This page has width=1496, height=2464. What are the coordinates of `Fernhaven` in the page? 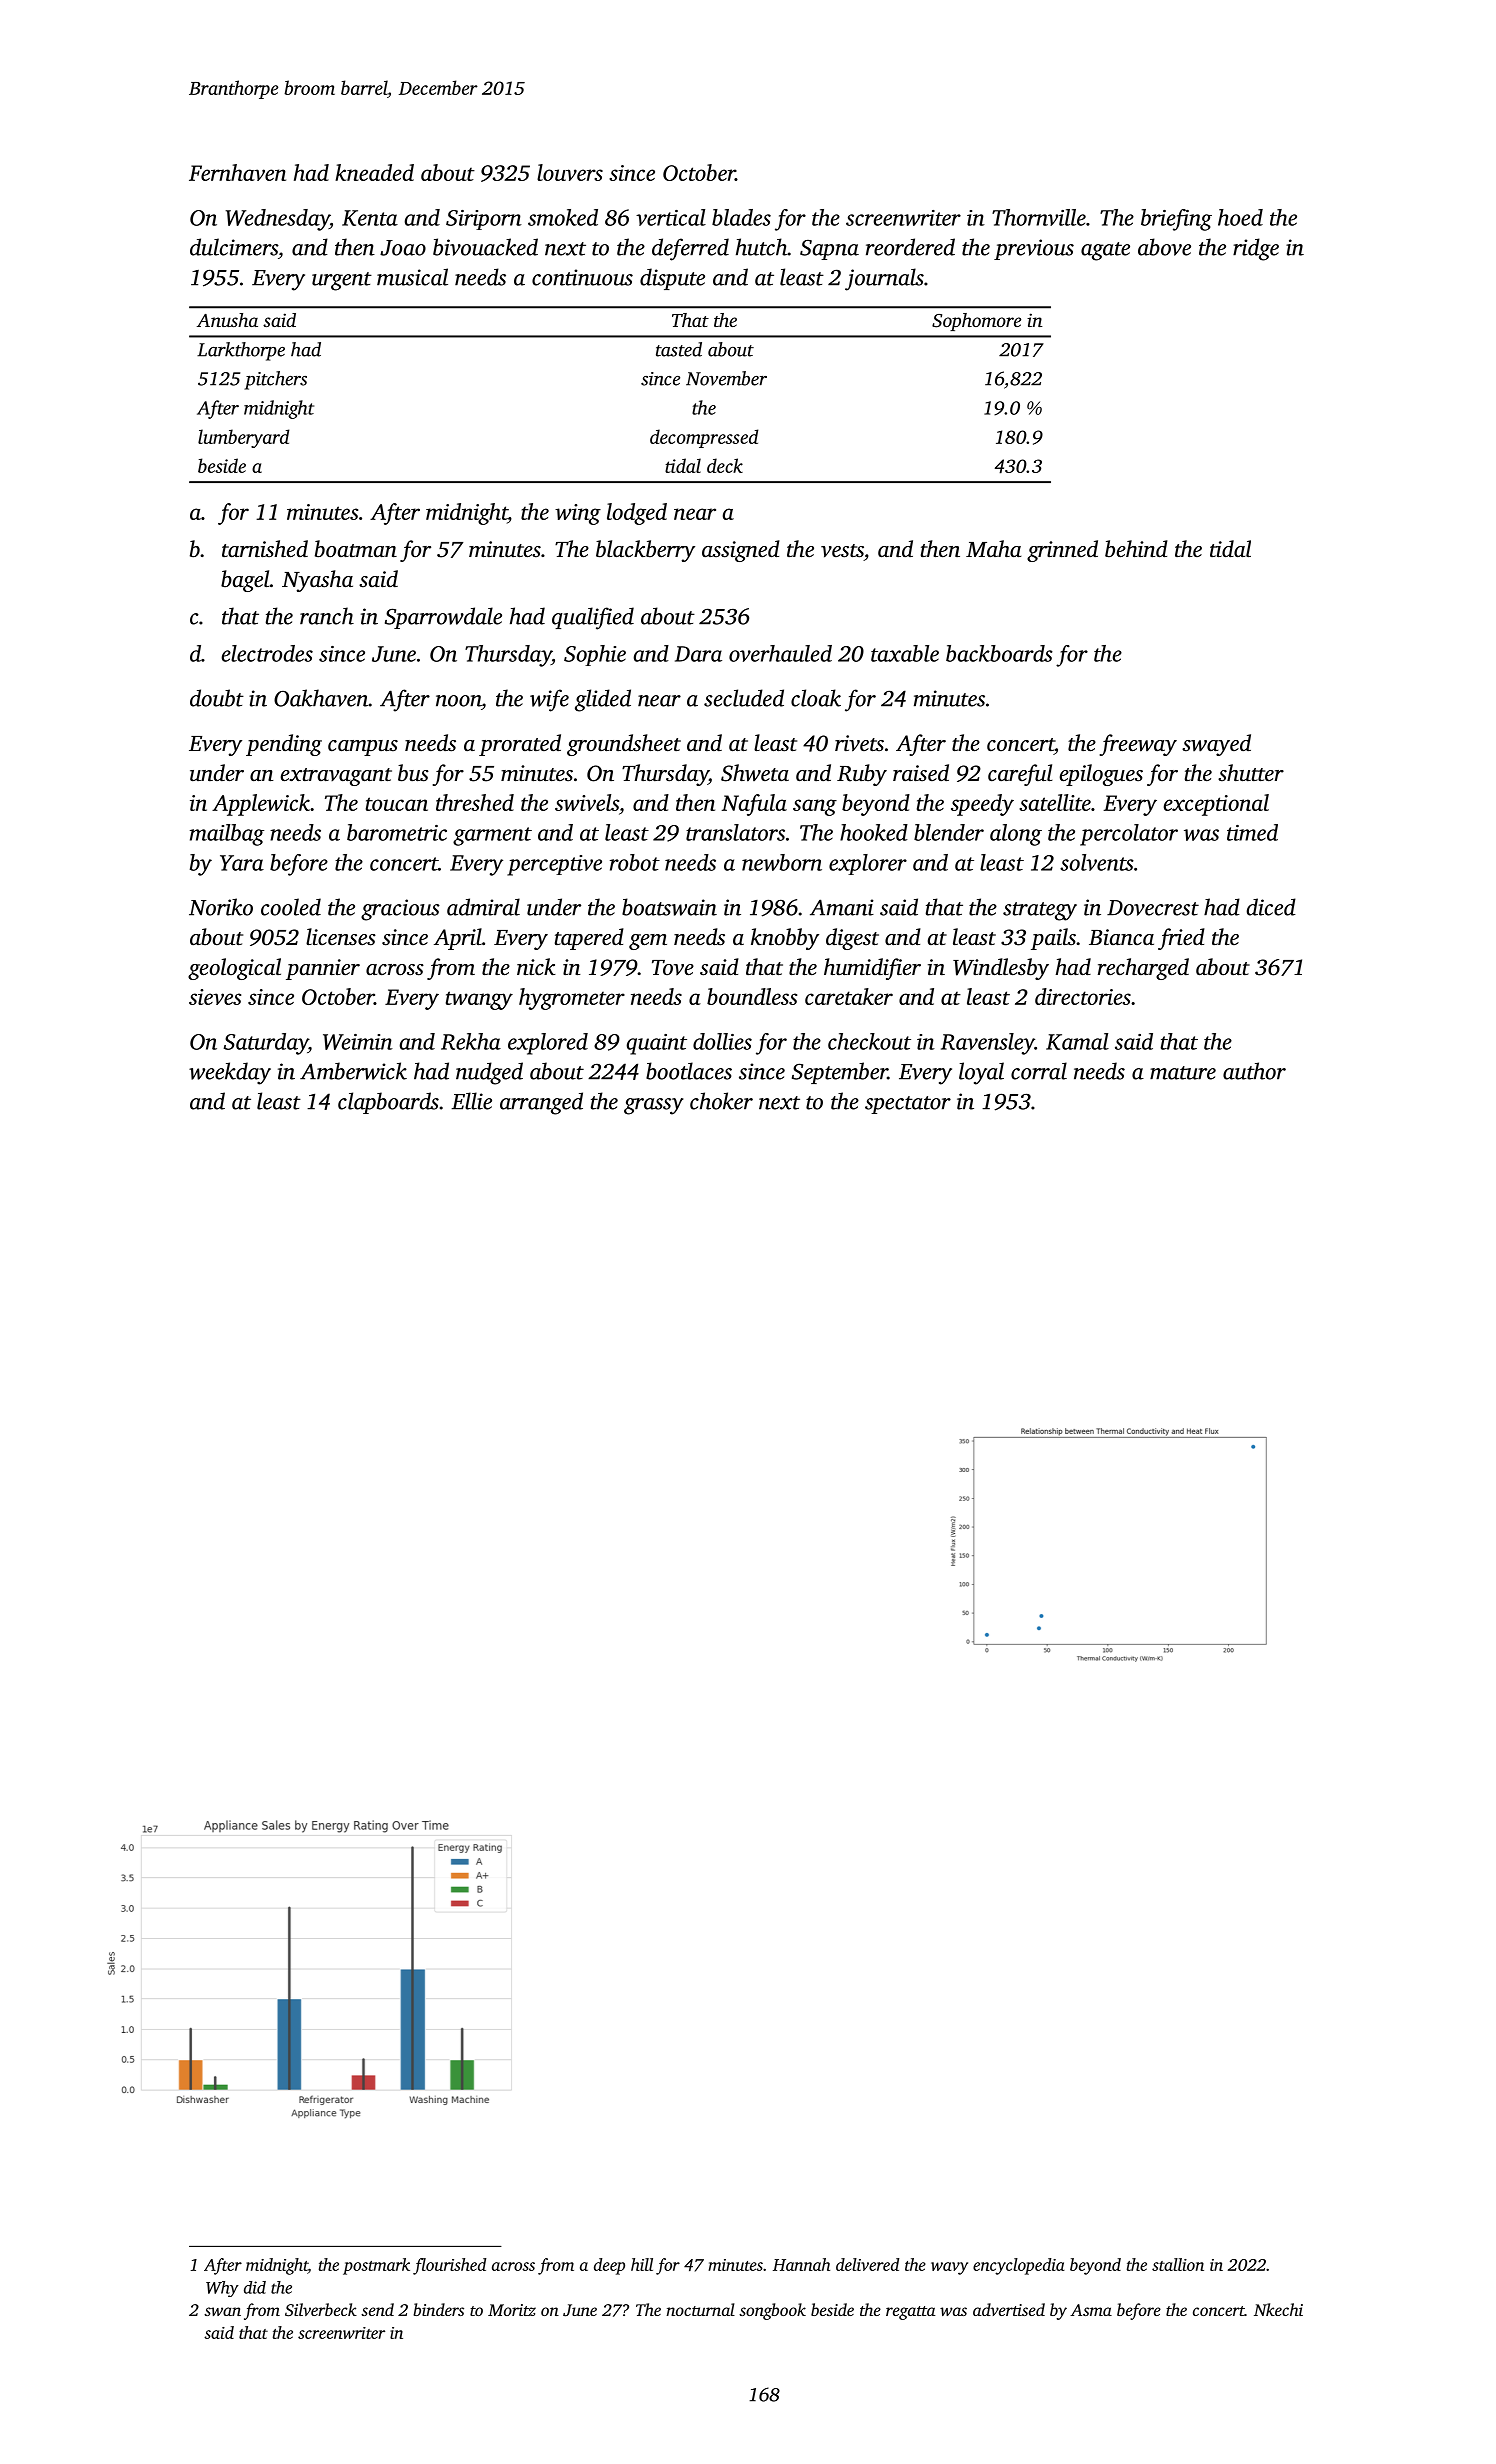 It's located at (237, 172).
